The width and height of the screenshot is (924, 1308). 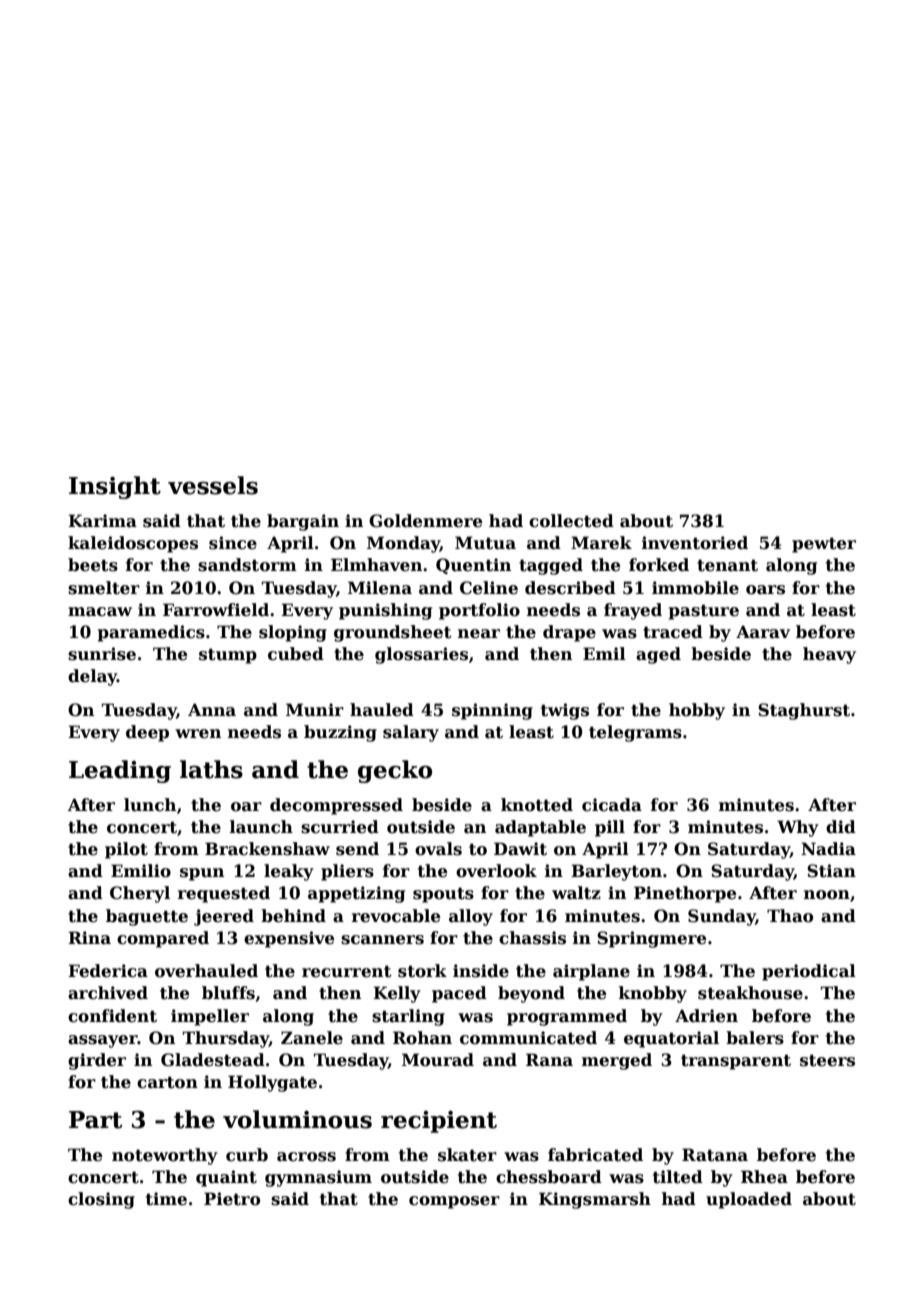 I want to click on portfolio, so click(x=479, y=611).
